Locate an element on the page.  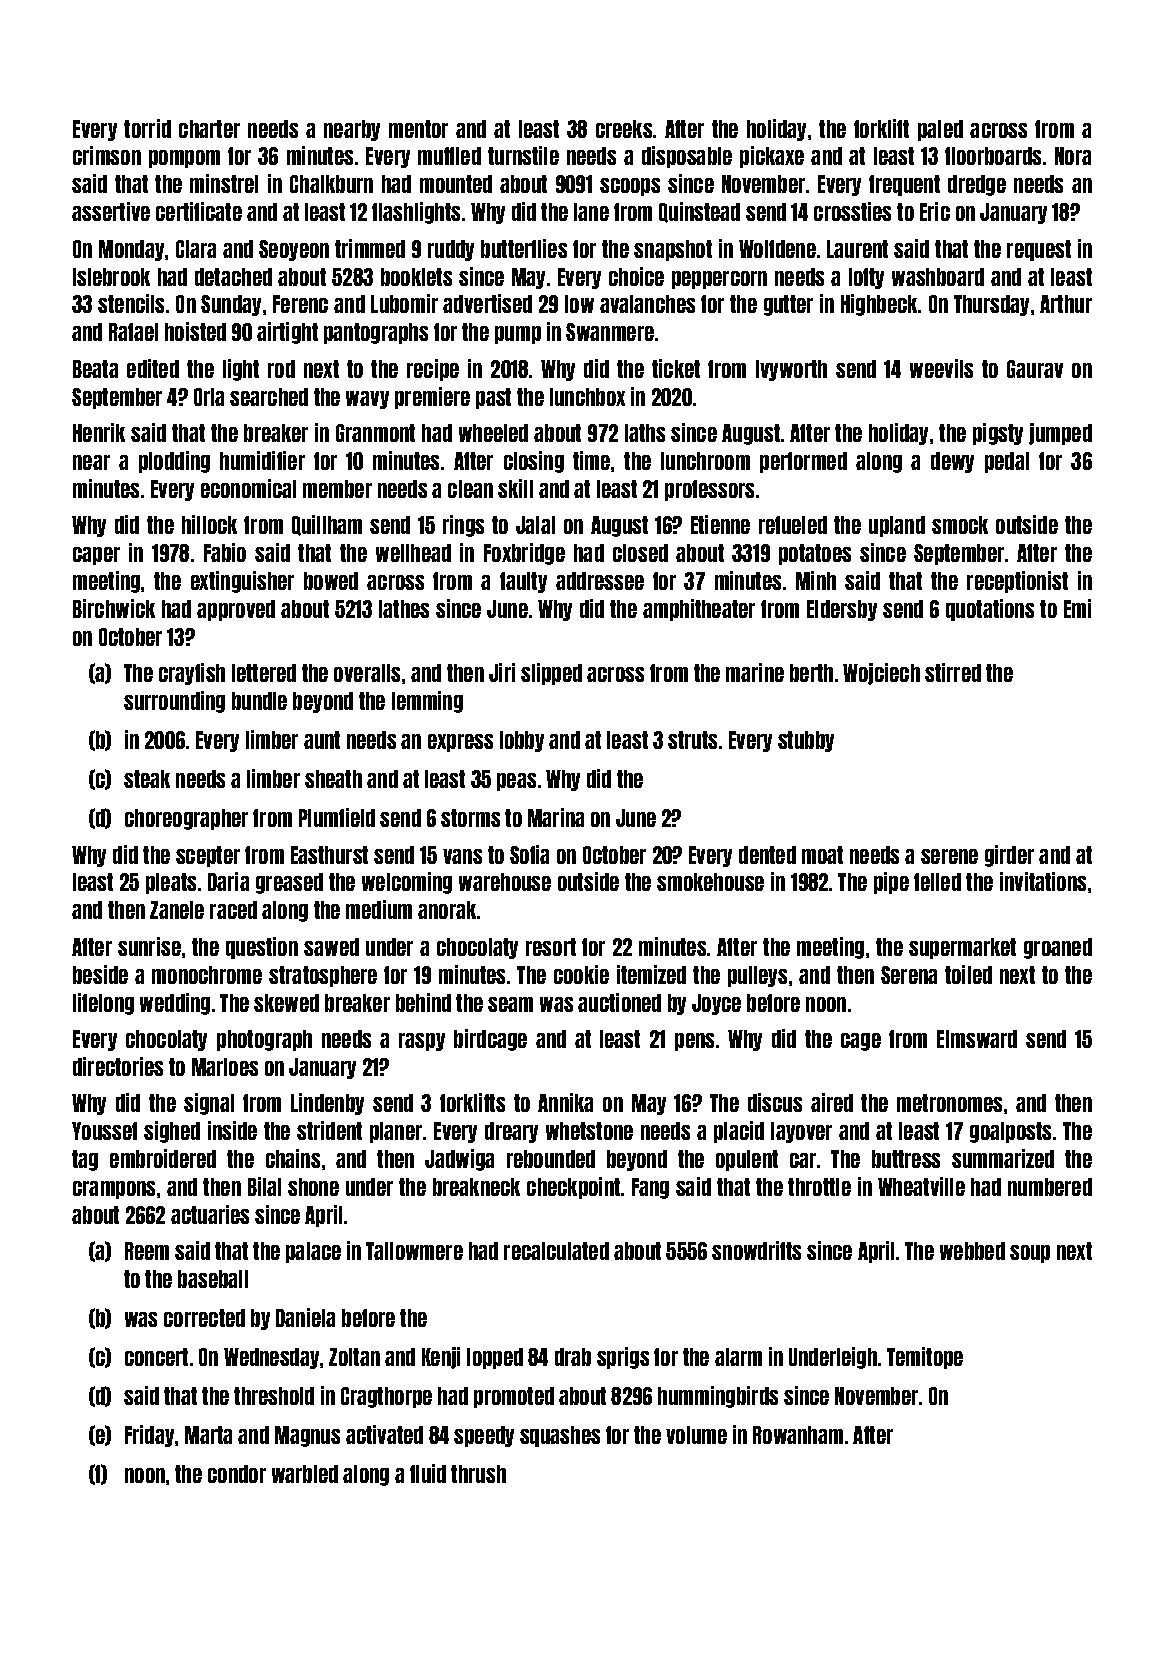
summarized is located at coordinates (1003, 1158).
